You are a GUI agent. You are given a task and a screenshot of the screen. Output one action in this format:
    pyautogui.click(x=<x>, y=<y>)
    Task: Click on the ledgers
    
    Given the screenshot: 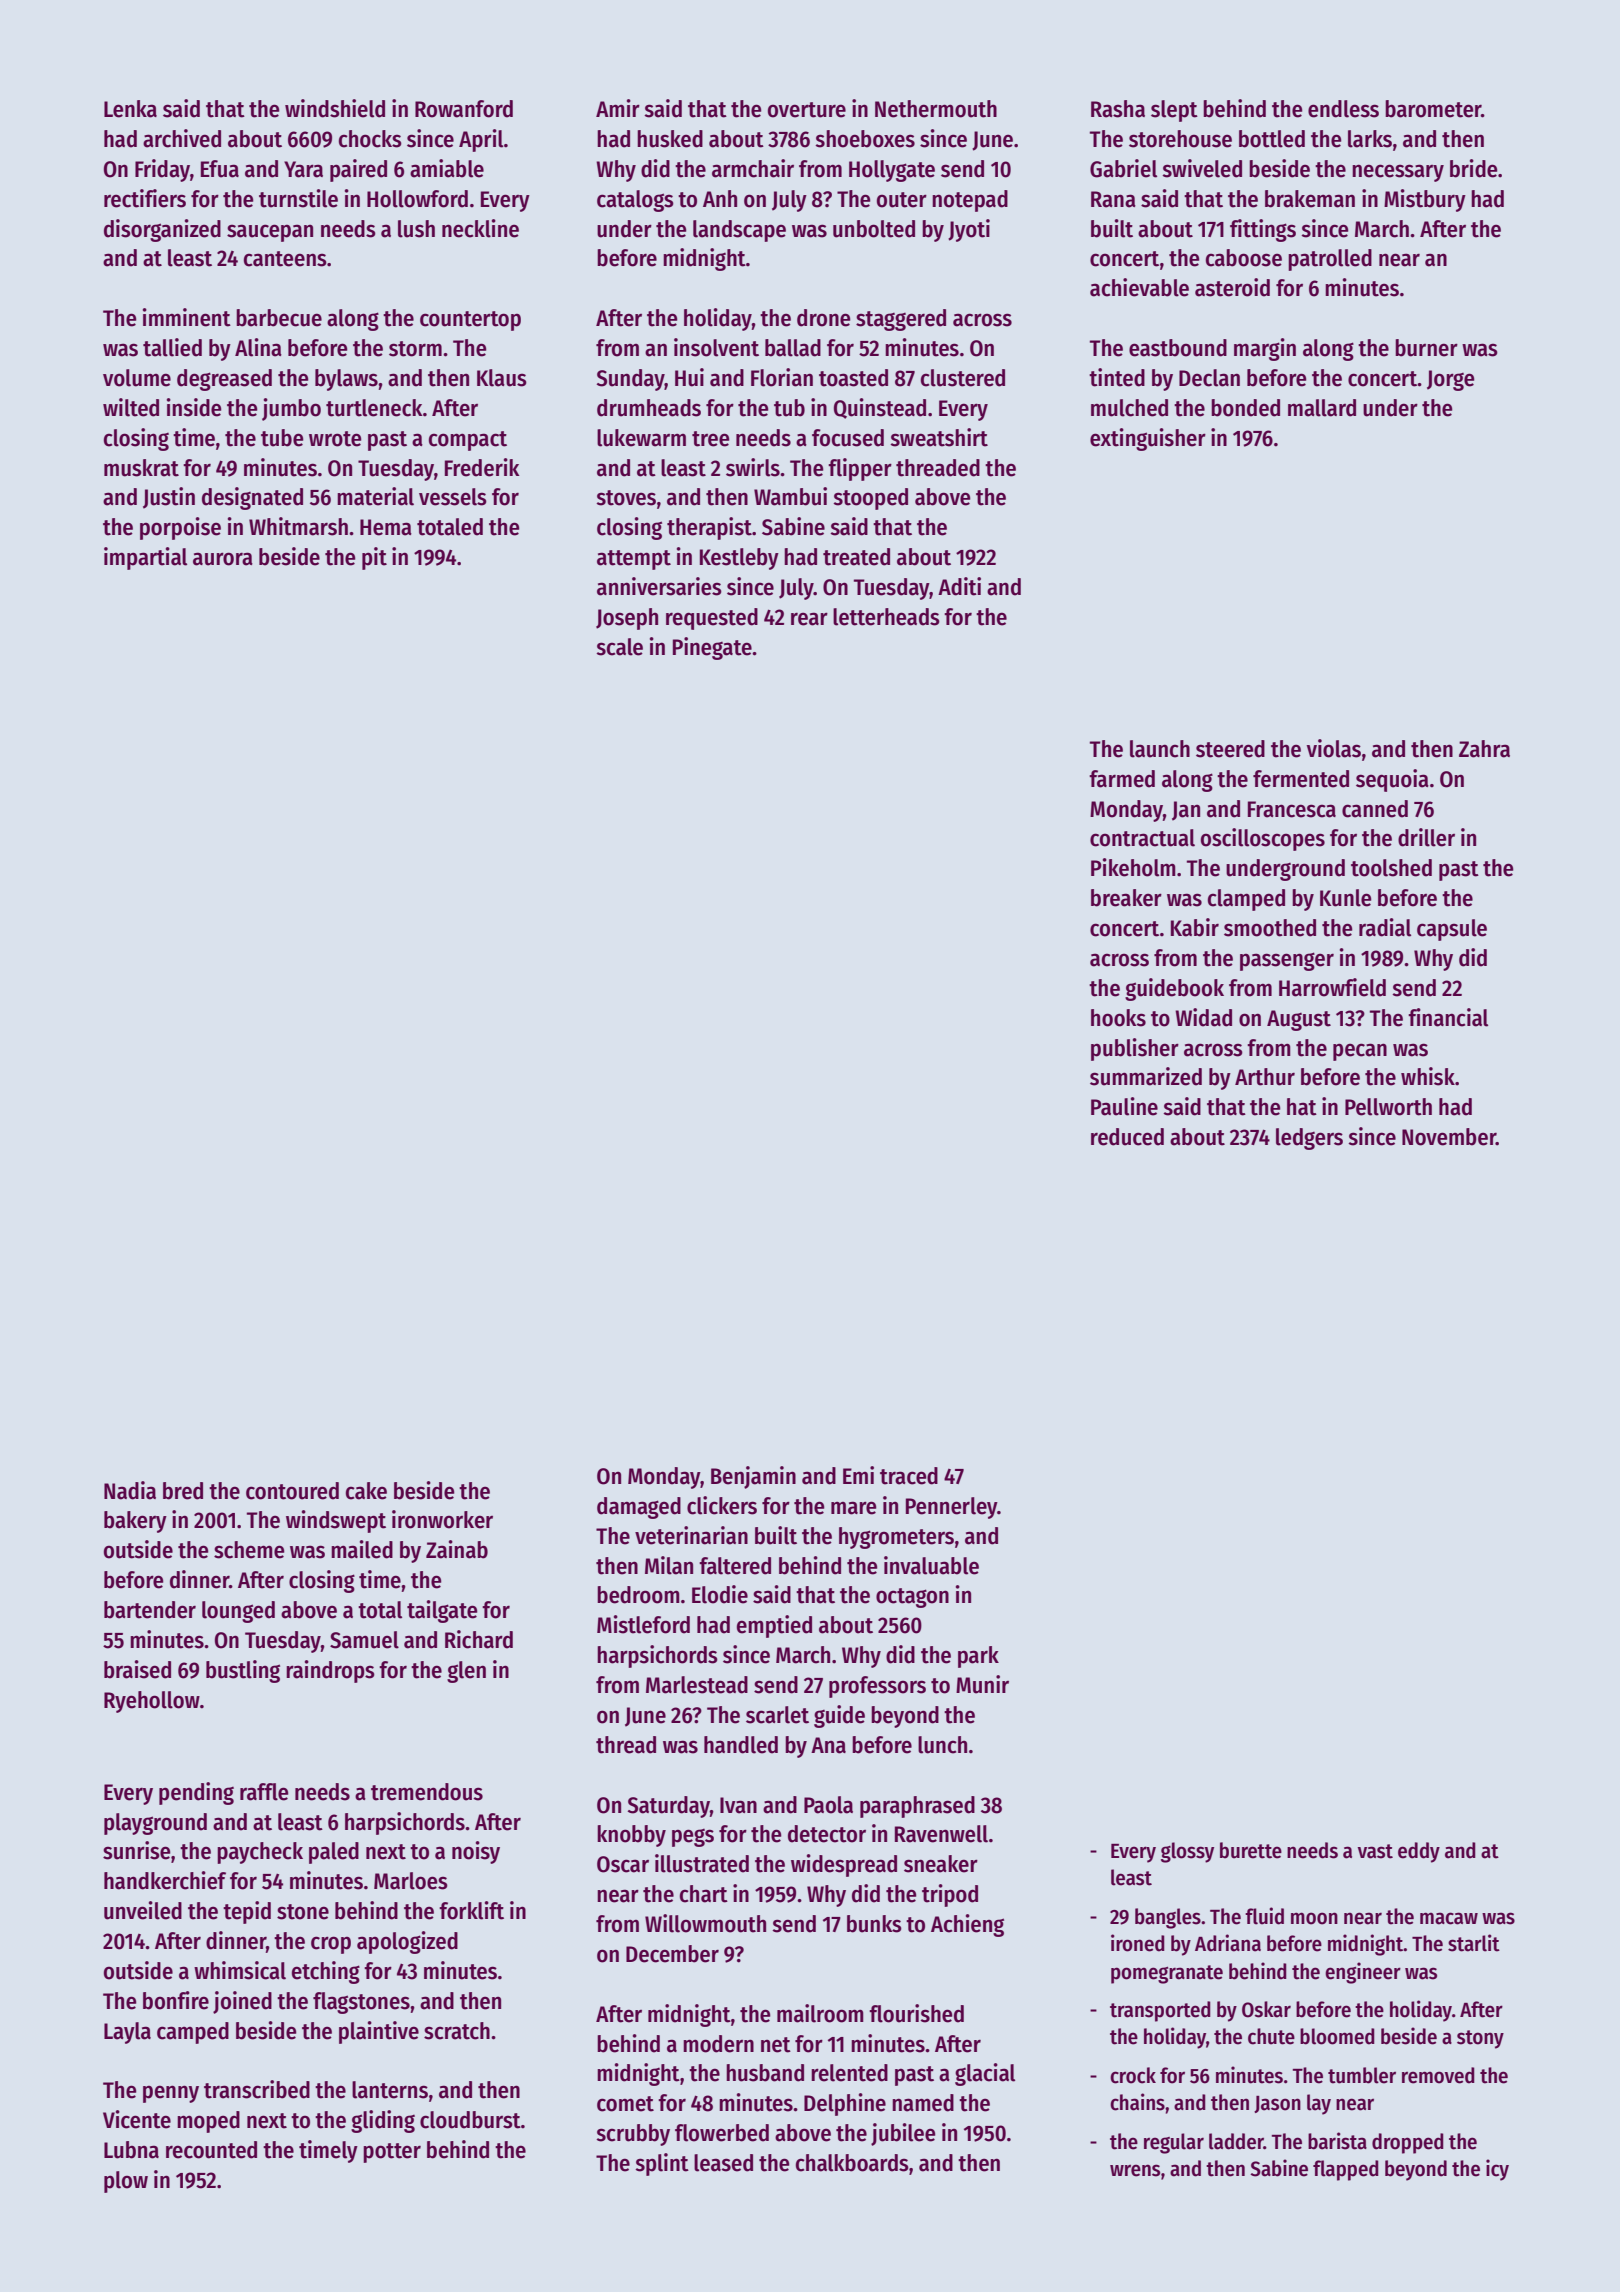 What is the action you would take?
    pyautogui.click(x=1309, y=1139)
